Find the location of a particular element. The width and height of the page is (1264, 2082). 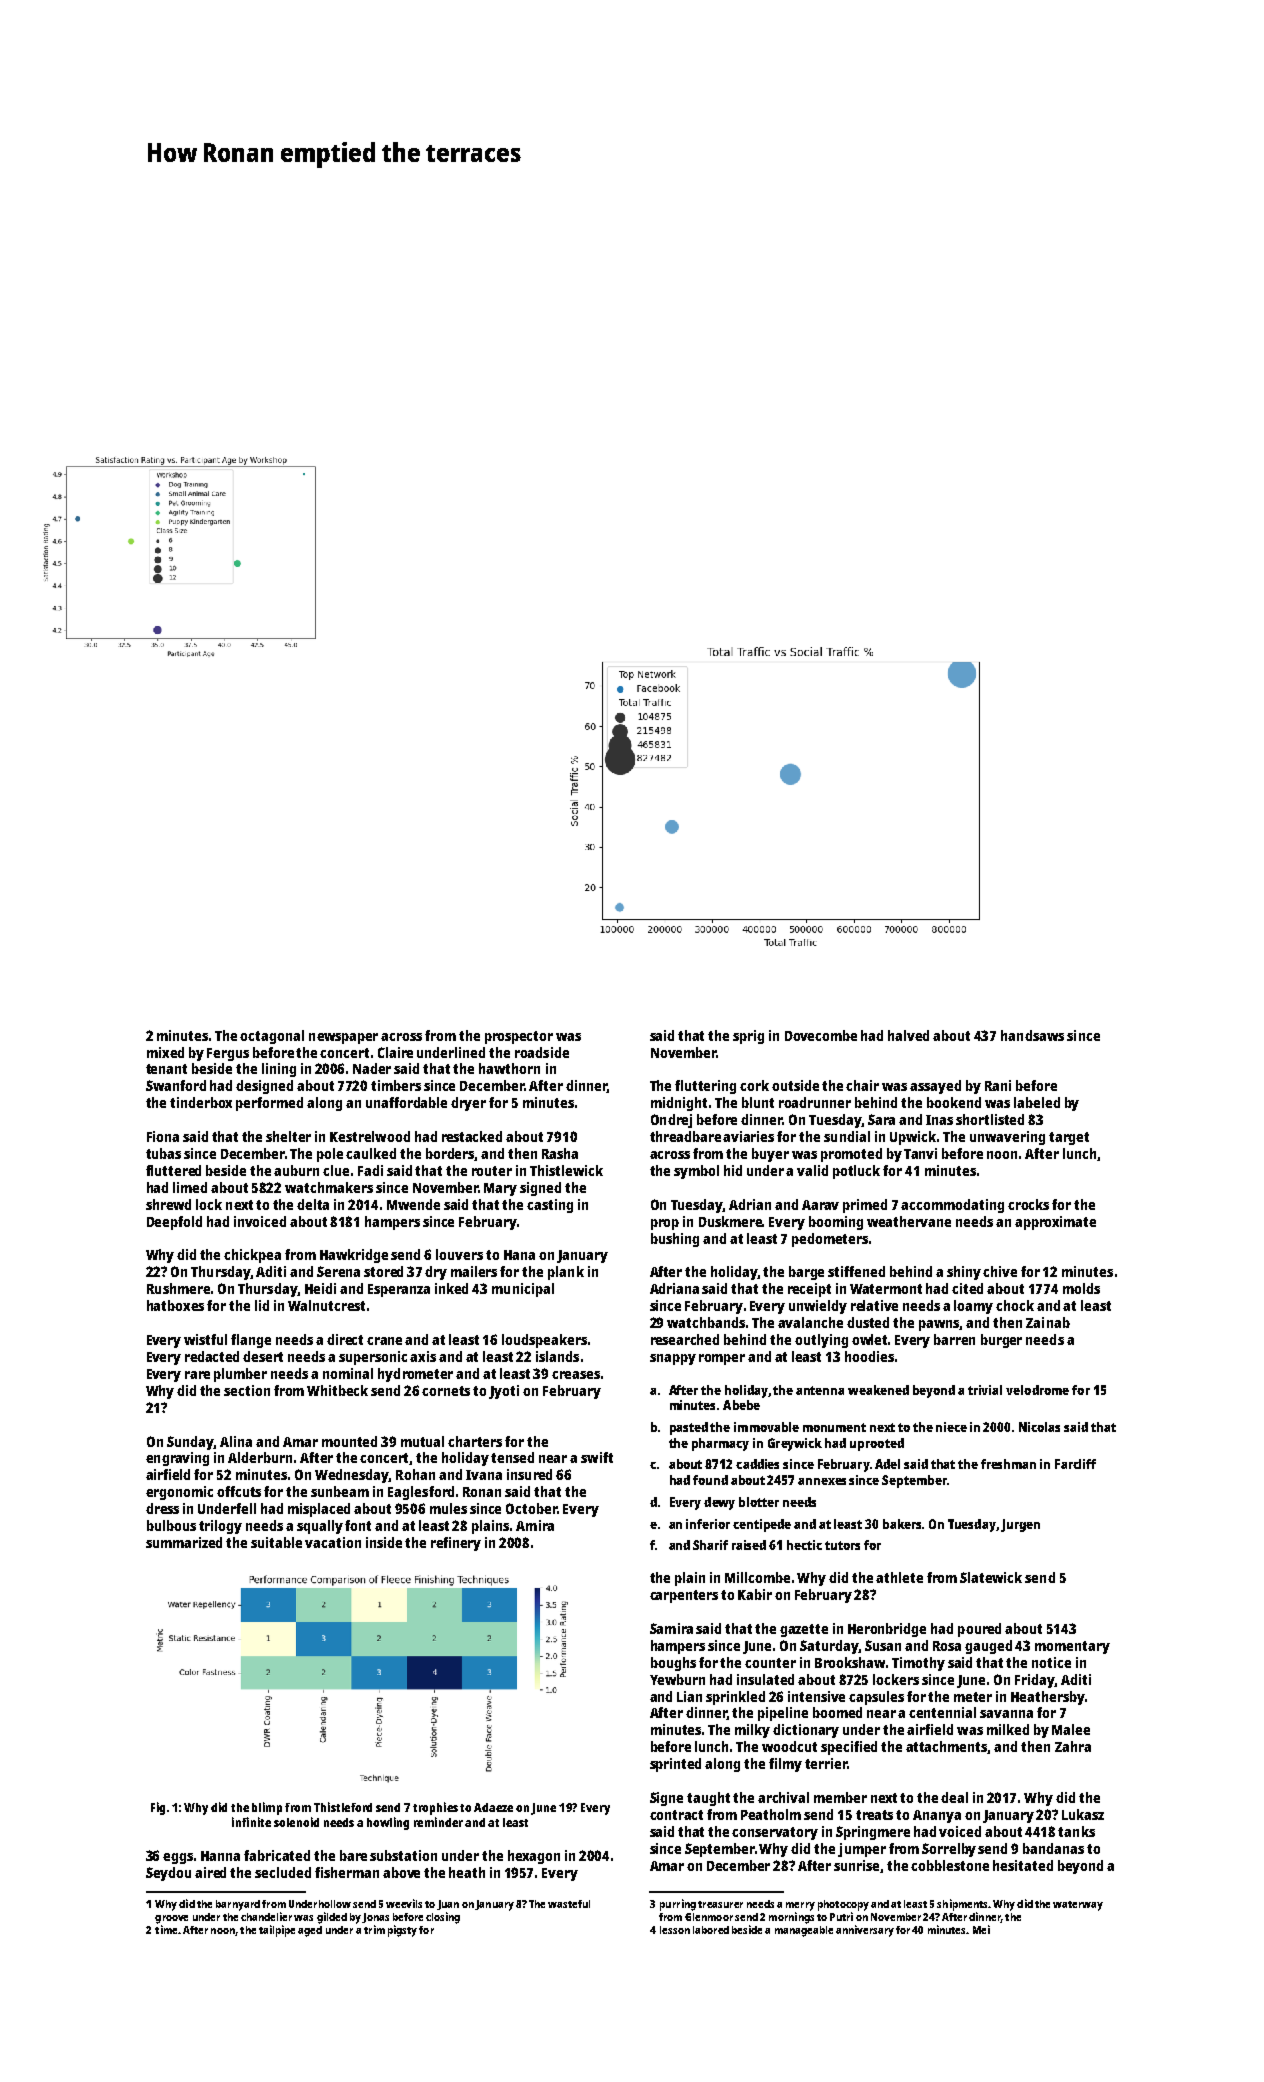

handsaws is located at coordinates (1032, 1035).
